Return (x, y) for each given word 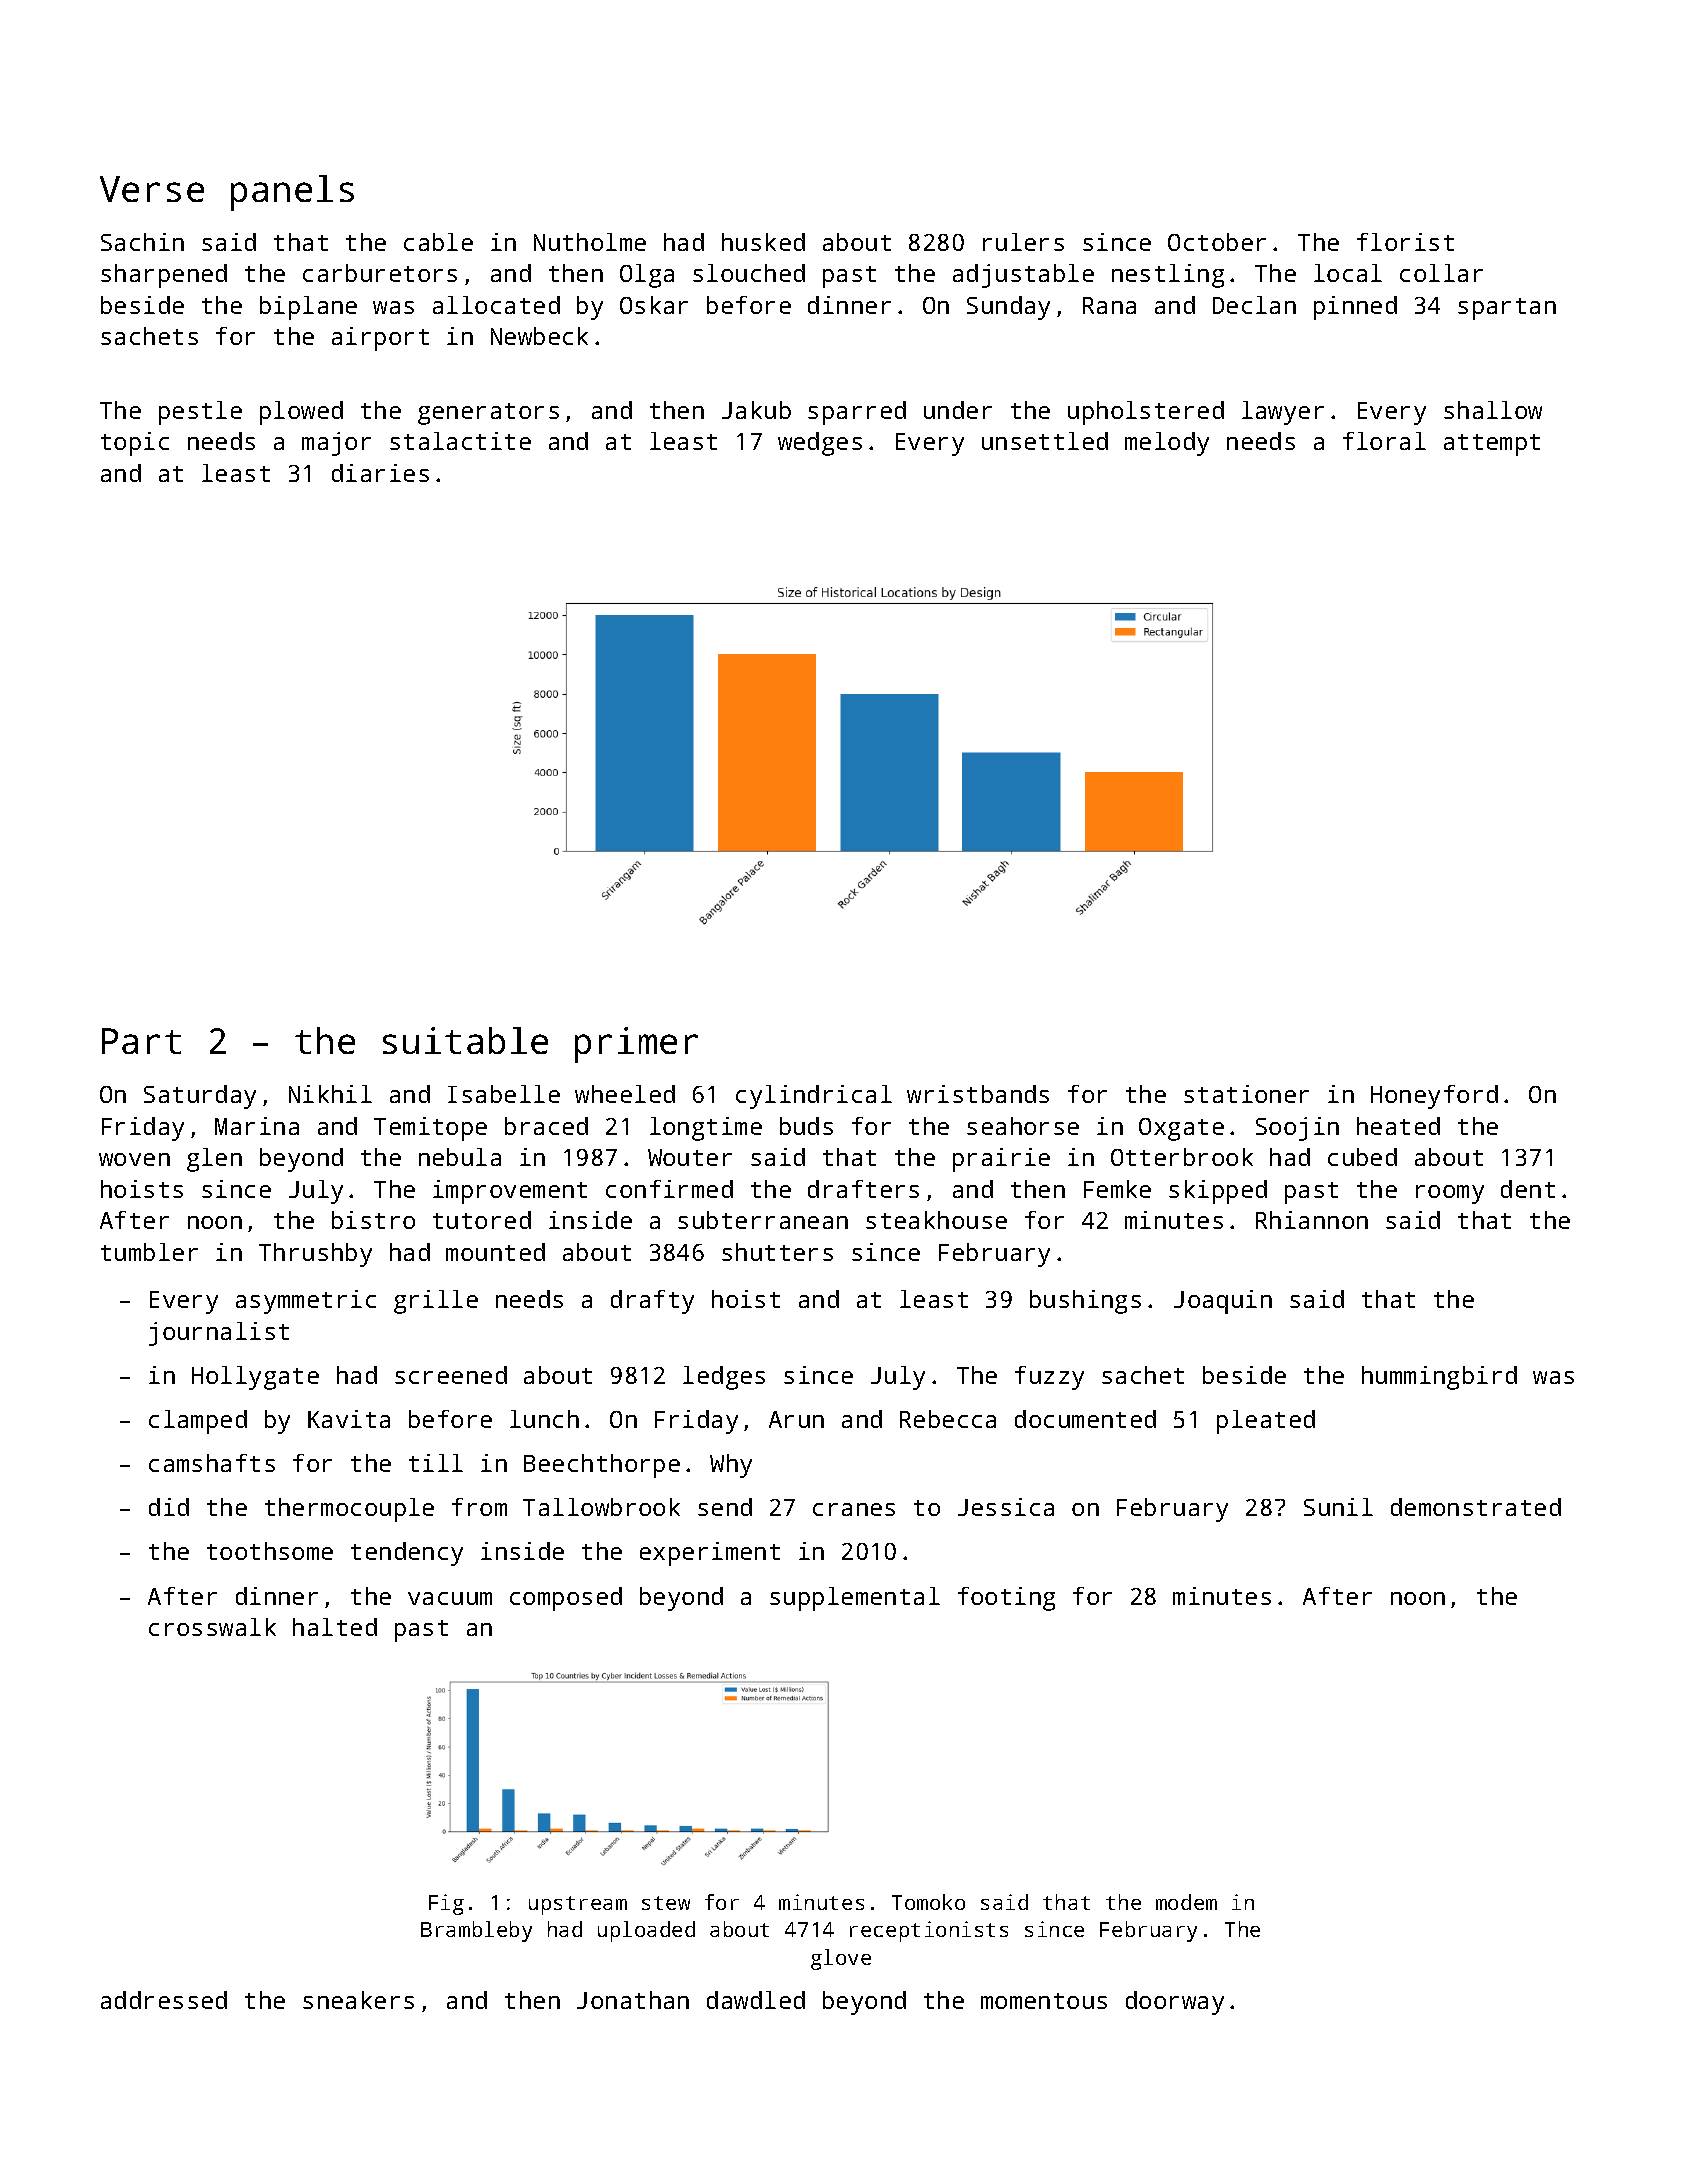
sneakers (358, 2000)
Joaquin (1223, 1302)
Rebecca (948, 1419)
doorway (1175, 2003)
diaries (380, 473)
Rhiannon (1312, 1220)
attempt (1492, 445)
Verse (152, 189)
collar (1441, 273)
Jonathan (633, 2000)
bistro (373, 1220)
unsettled (1045, 441)
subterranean (763, 1220)
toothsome (270, 1551)
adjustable (1023, 276)
